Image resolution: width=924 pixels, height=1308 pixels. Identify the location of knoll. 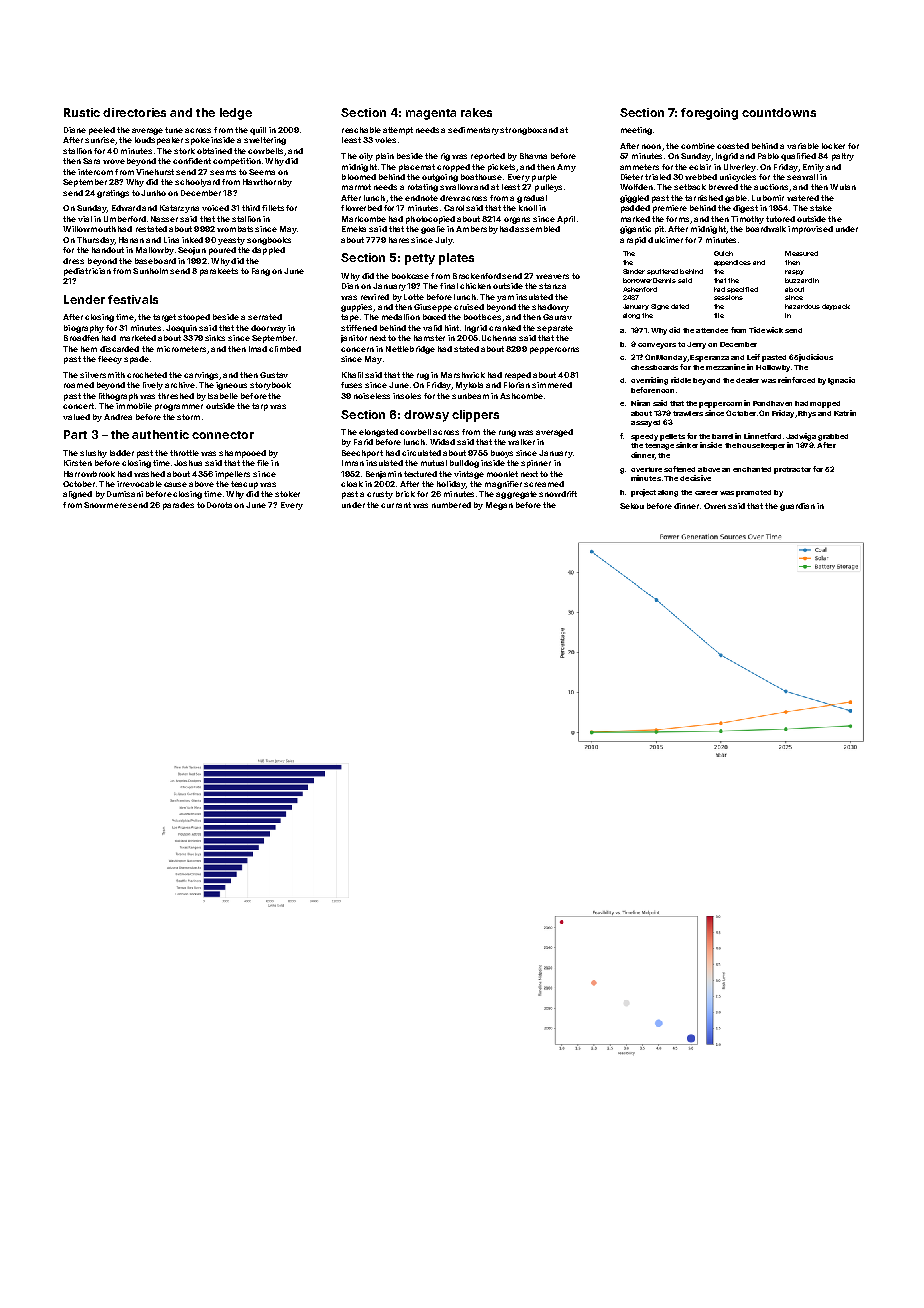
(528, 208).
